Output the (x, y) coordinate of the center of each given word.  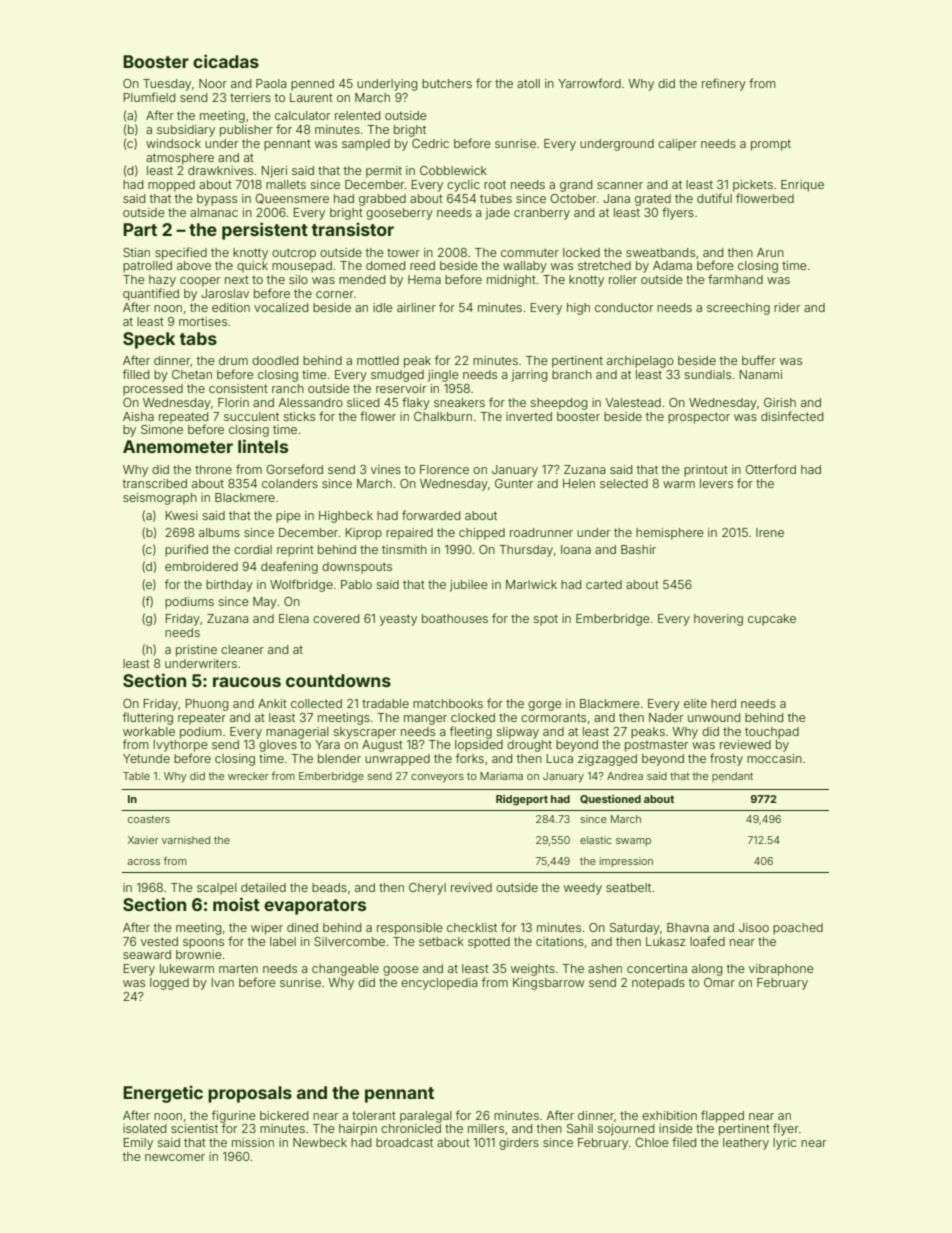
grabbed (382, 200)
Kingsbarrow (548, 984)
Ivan (223, 982)
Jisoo (754, 927)
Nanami (761, 374)
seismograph (160, 499)
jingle (443, 376)
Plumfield (149, 97)
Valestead (633, 402)
